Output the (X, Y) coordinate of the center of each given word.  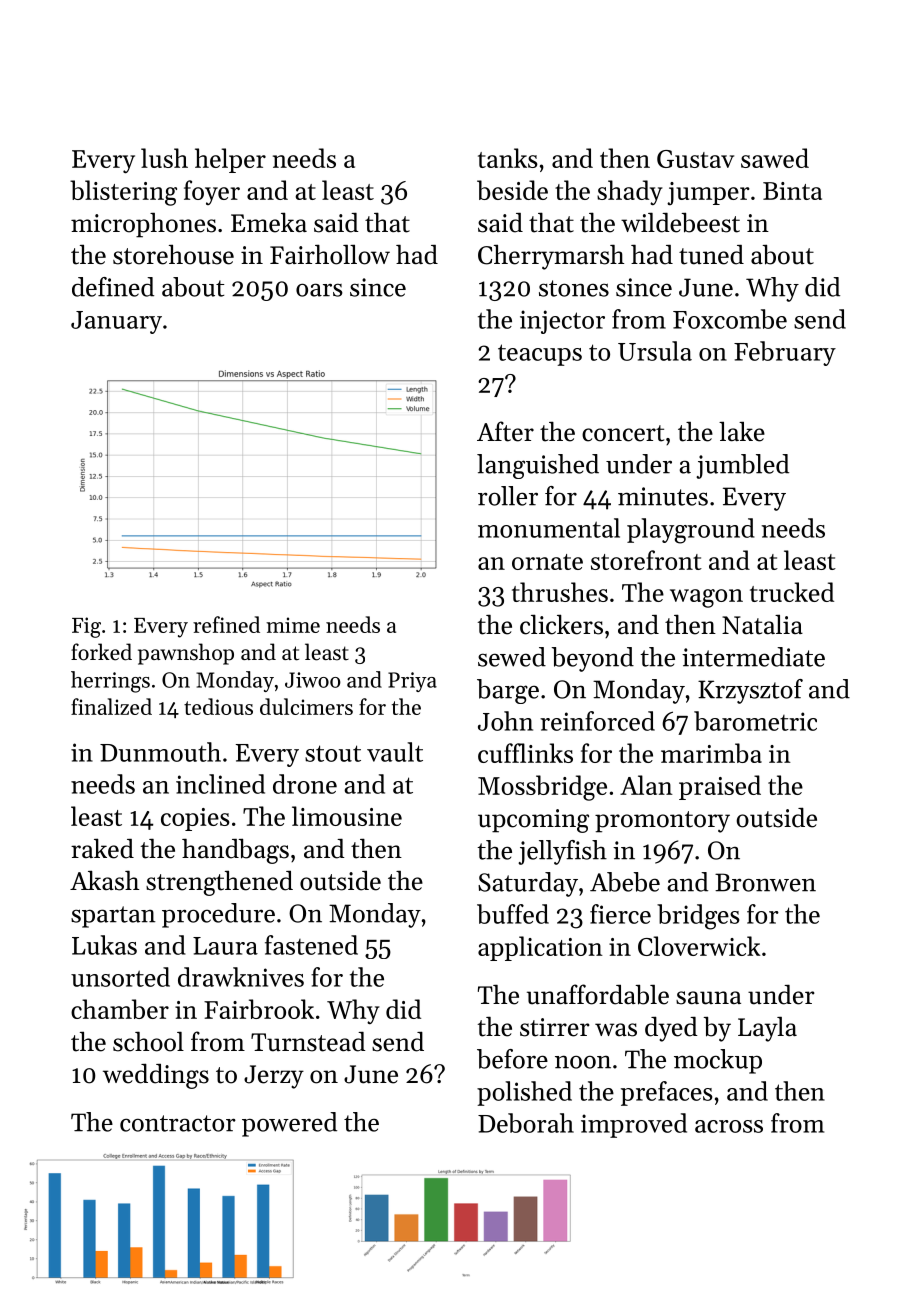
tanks (508, 158)
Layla (767, 1029)
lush (164, 158)
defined (113, 287)
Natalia (762, 625)
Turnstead (308, 1042)
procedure (218, 915)
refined (226, 624)
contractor (178, 1123)
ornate (547, 562)
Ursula (655, 351)
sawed (775, 158)
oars (319, 290)
